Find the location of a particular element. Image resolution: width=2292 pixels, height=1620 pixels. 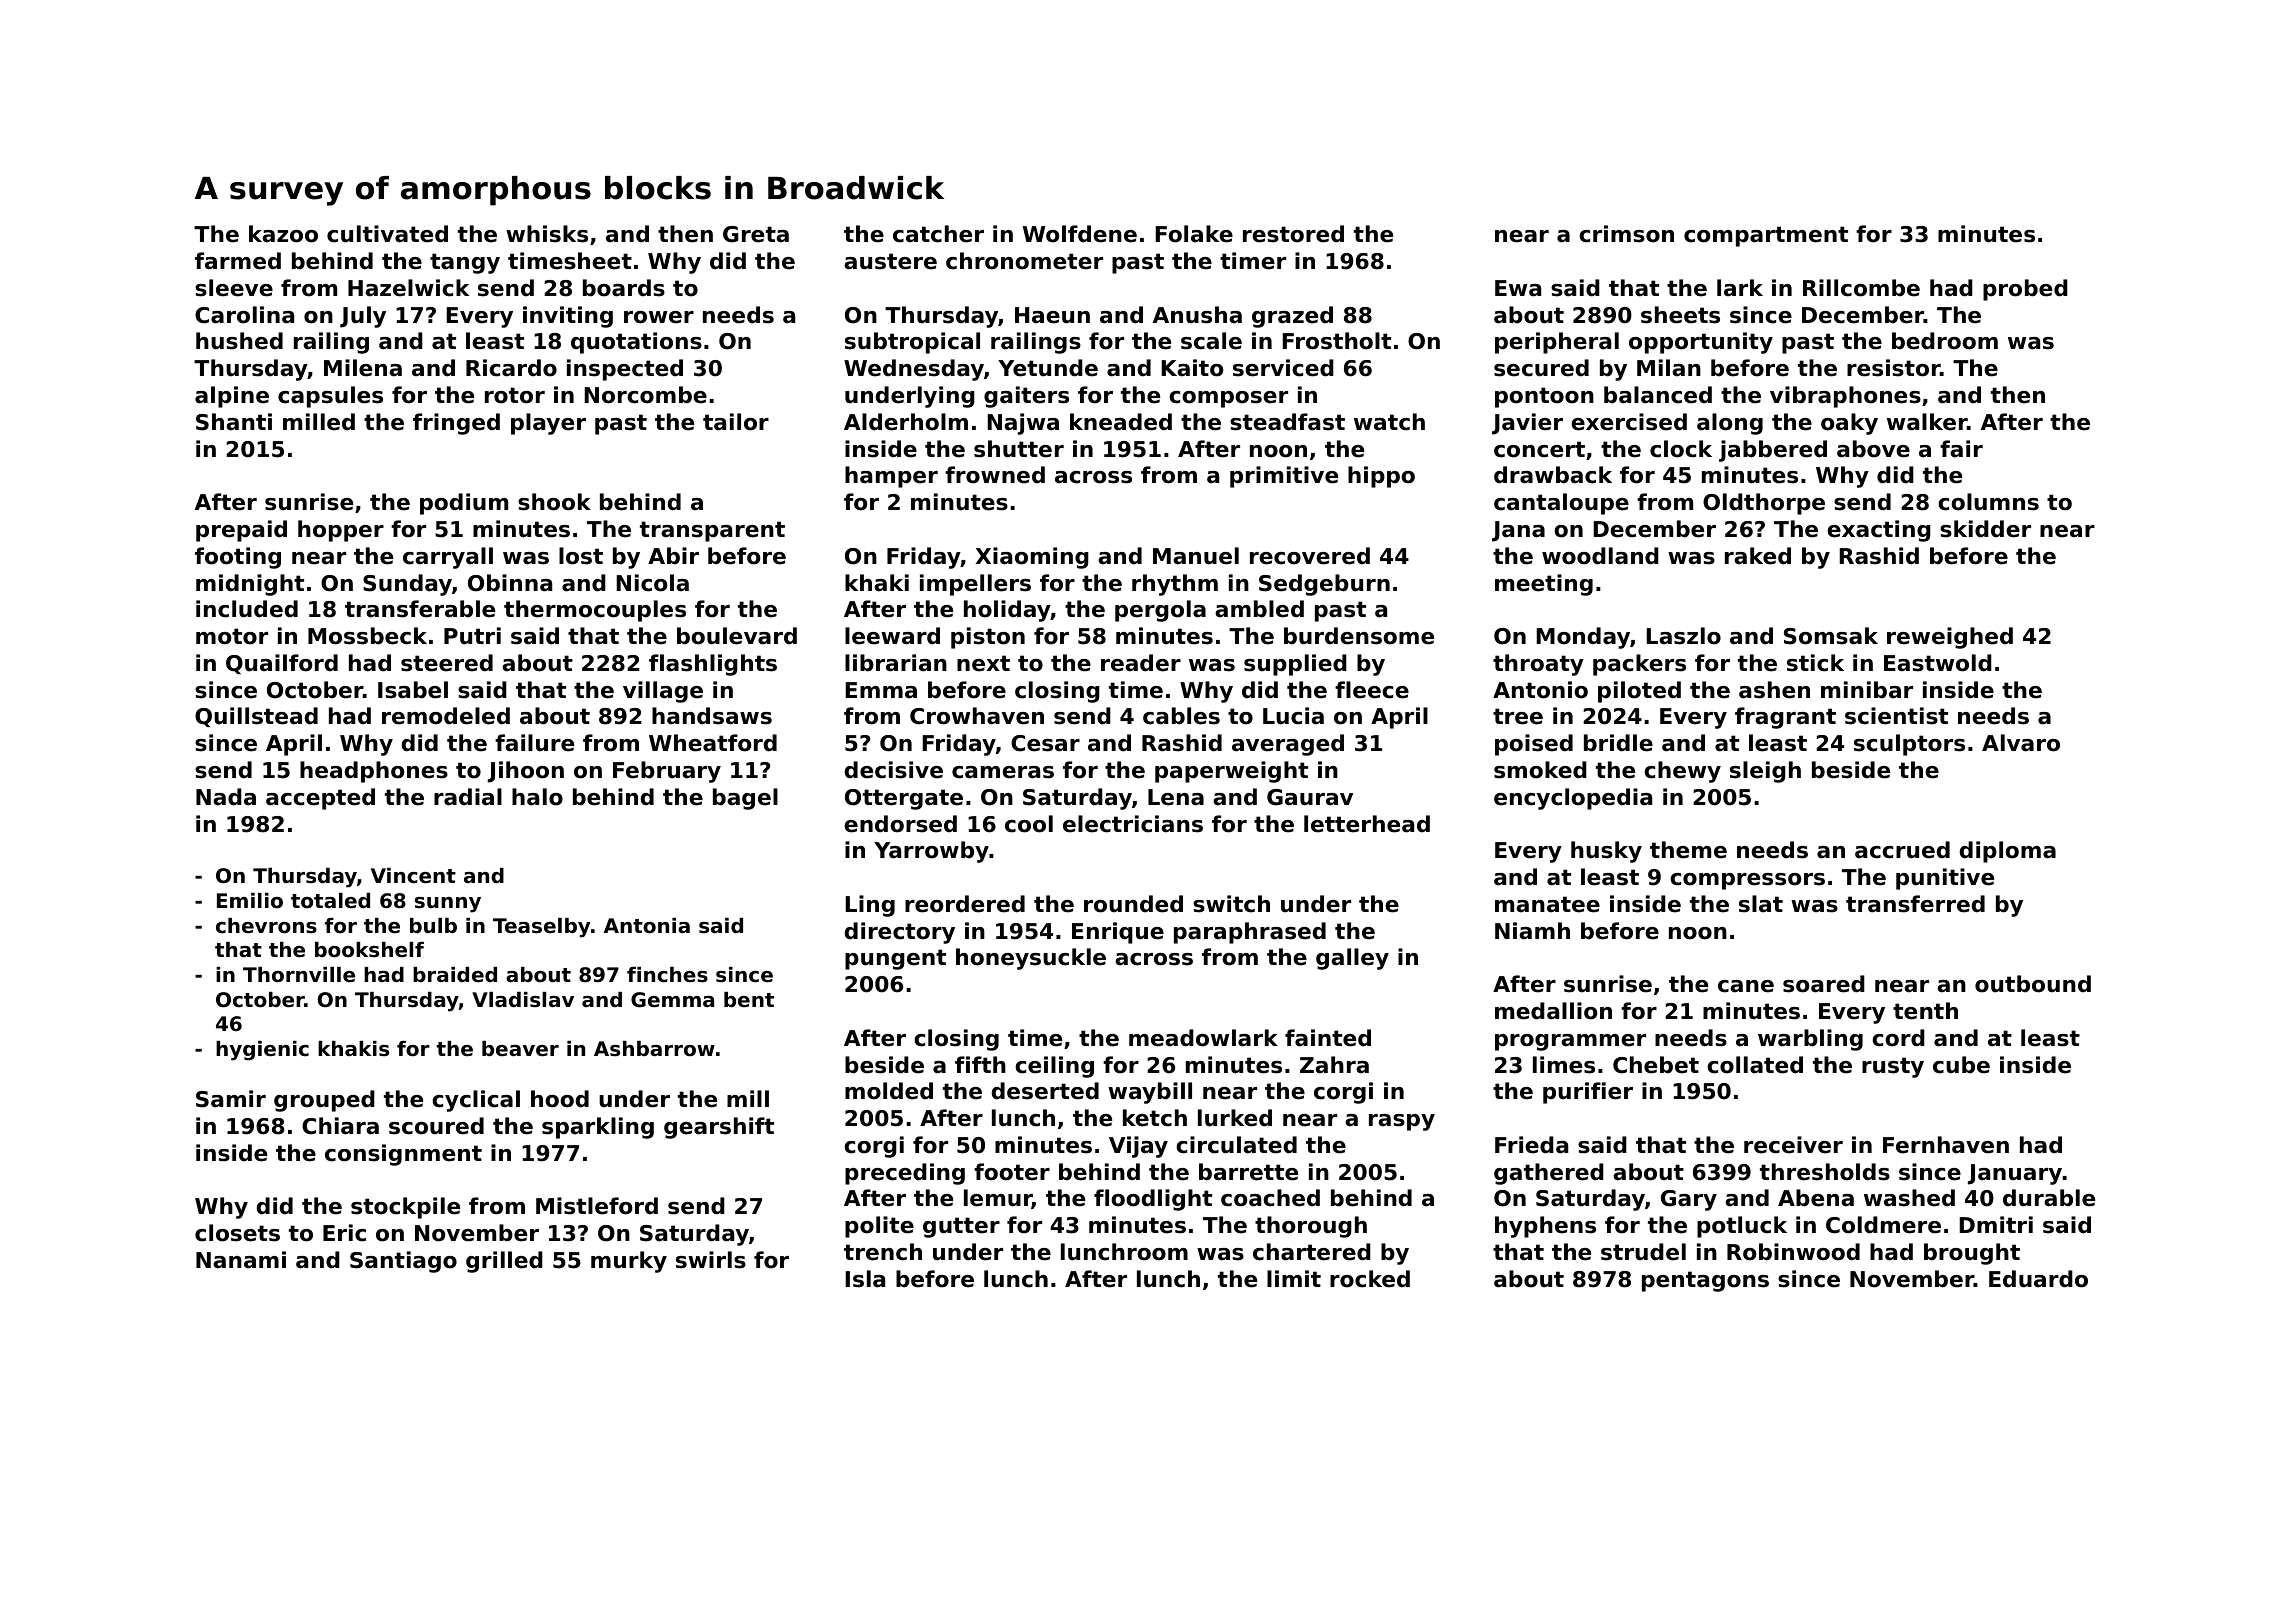

fainted is located at coordinates (1328, 1038).
